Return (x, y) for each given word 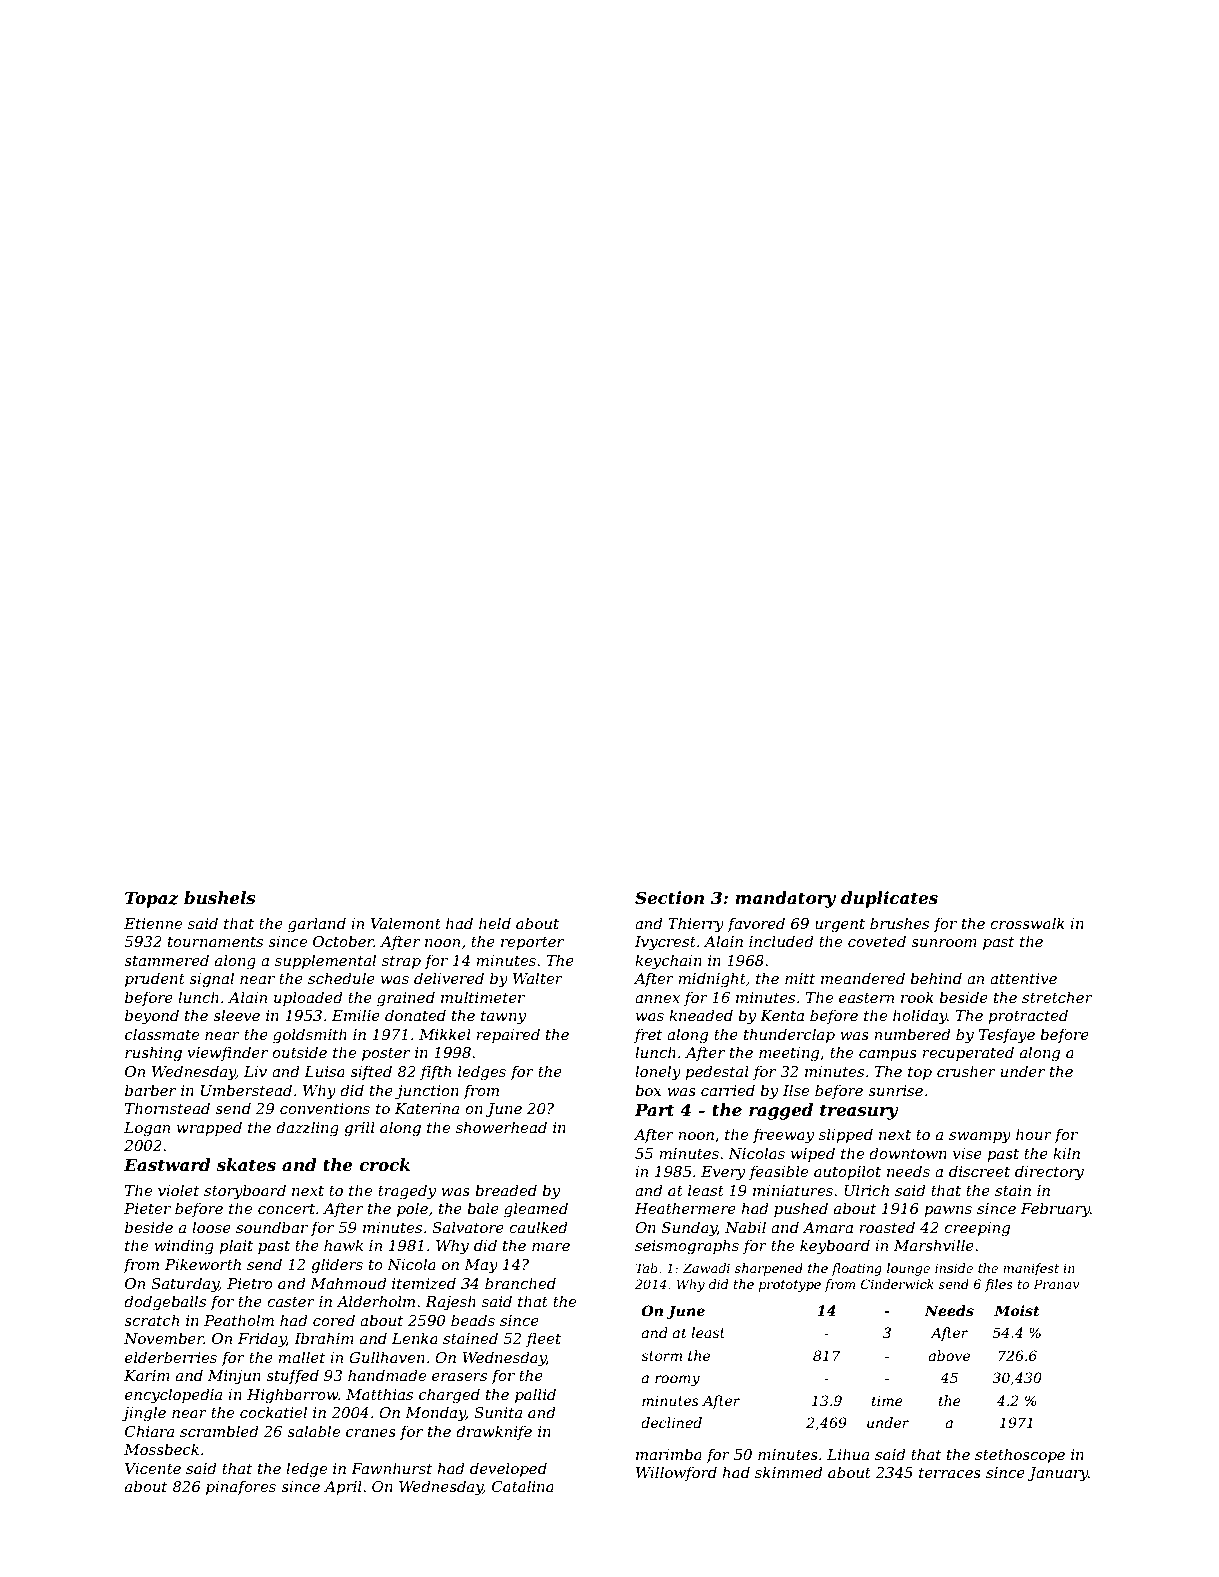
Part (654, 1110)
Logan (147, 1129)
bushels (220, 897)
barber (150, 1090)
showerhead (501, 1127)
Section (669, 897)
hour (1034, 1134)
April (343, 1487)
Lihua (848, 1454)
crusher (966, 1071)
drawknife (494, 1432)
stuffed (292, 1376)
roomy (677, 1380)
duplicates (889, 899)
